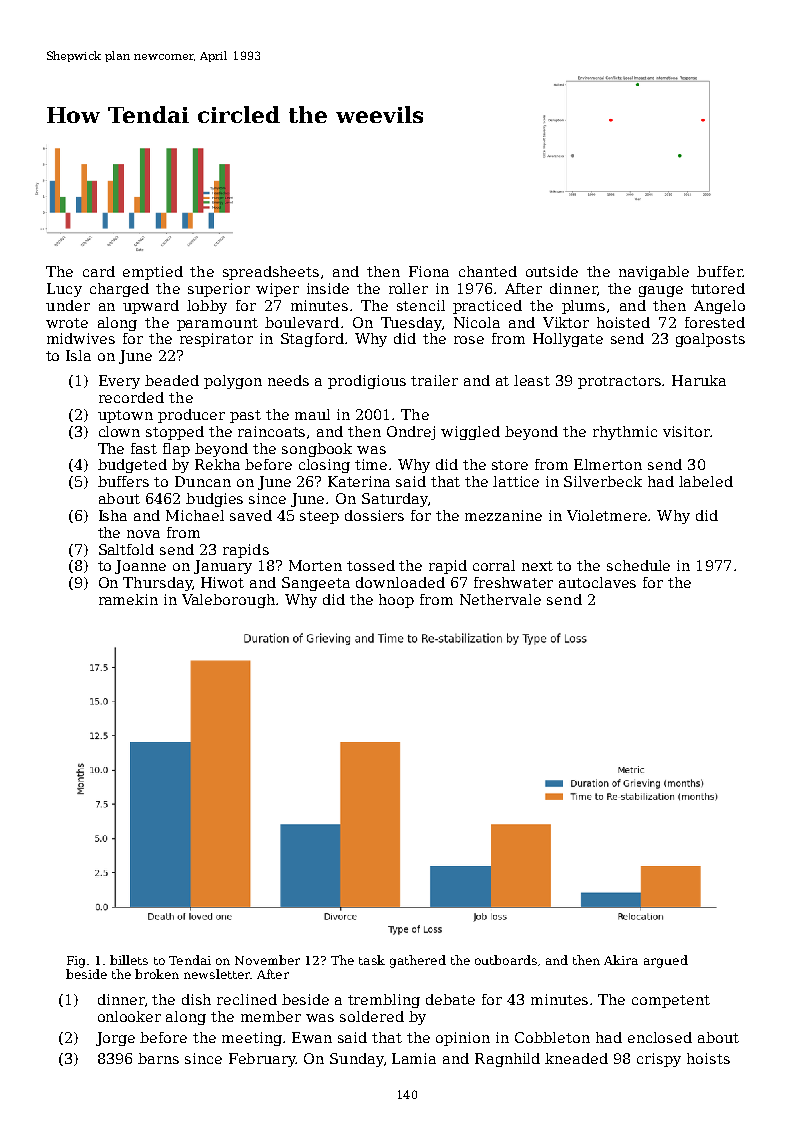  What do you see at coordinates (507, 1060) in the page?
I see `Ragnhild` at bounding box center [507, 1060].
